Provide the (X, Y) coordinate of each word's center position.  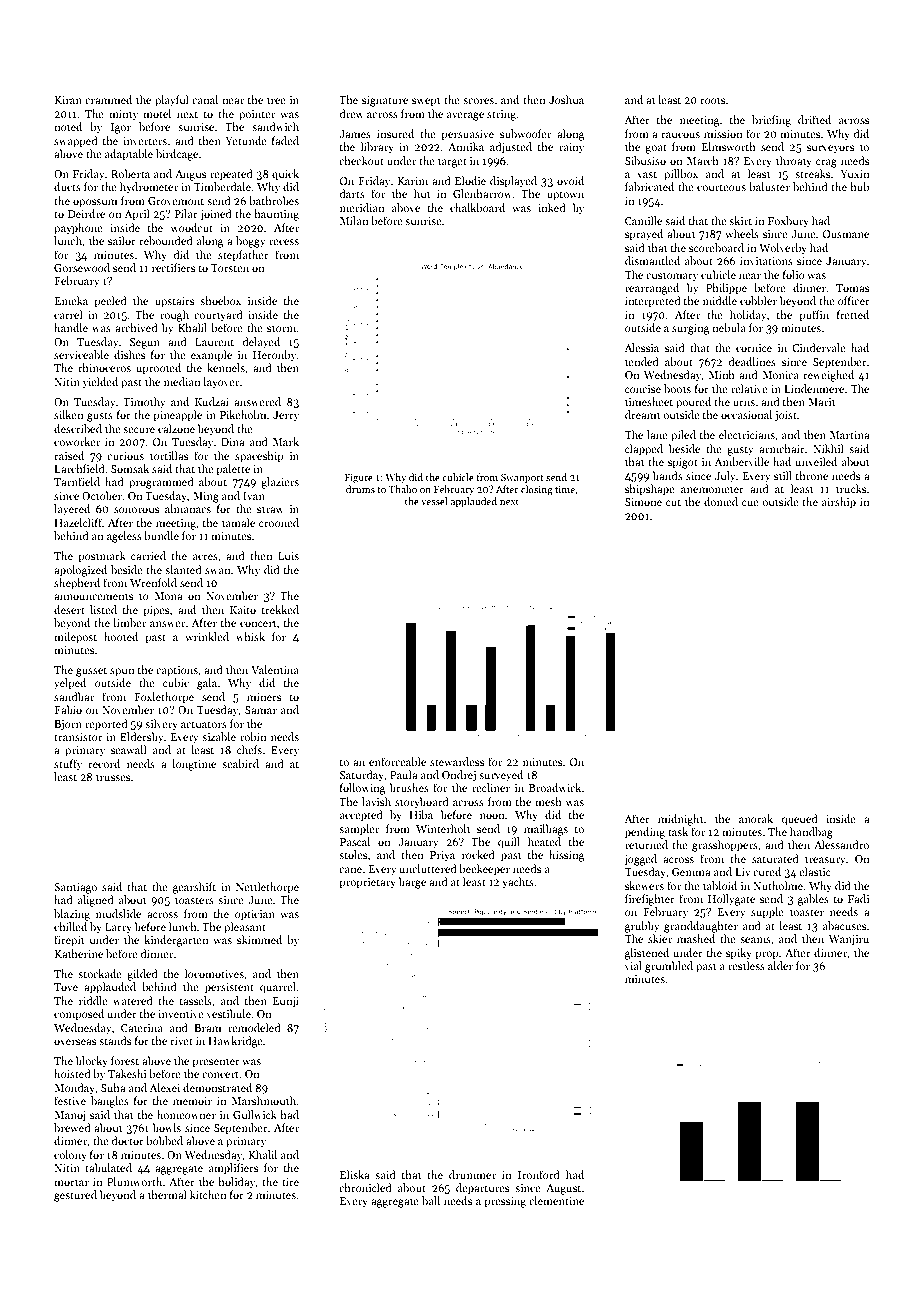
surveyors (830, 149)
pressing (505, 1202)
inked (552, 207)
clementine (556, 1200)
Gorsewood (82, 267)
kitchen (208, 1194)
